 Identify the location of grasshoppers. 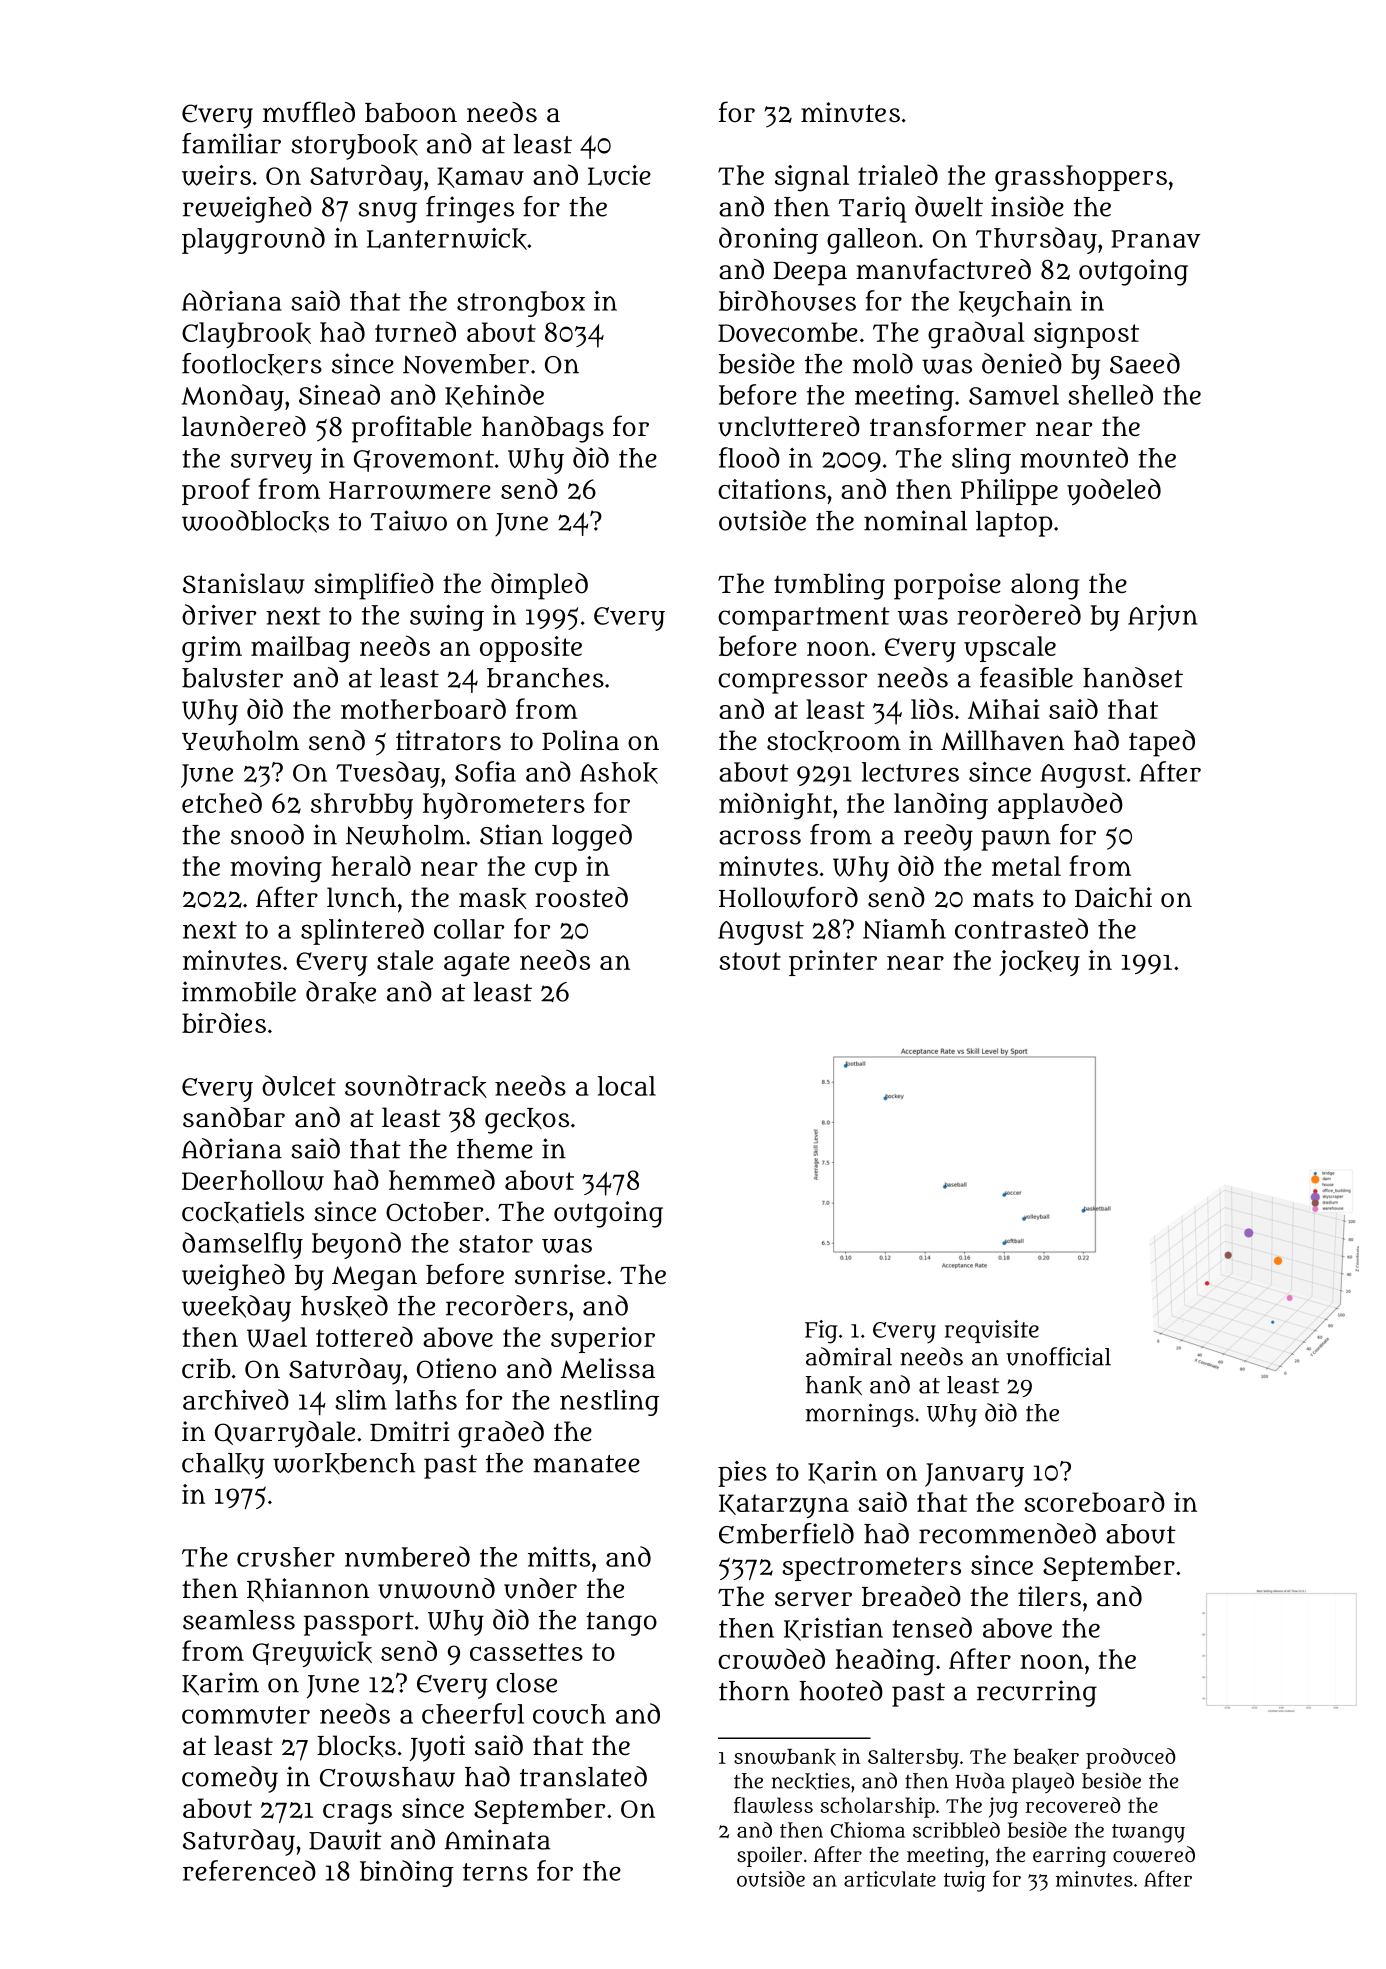
(1081, 178).
